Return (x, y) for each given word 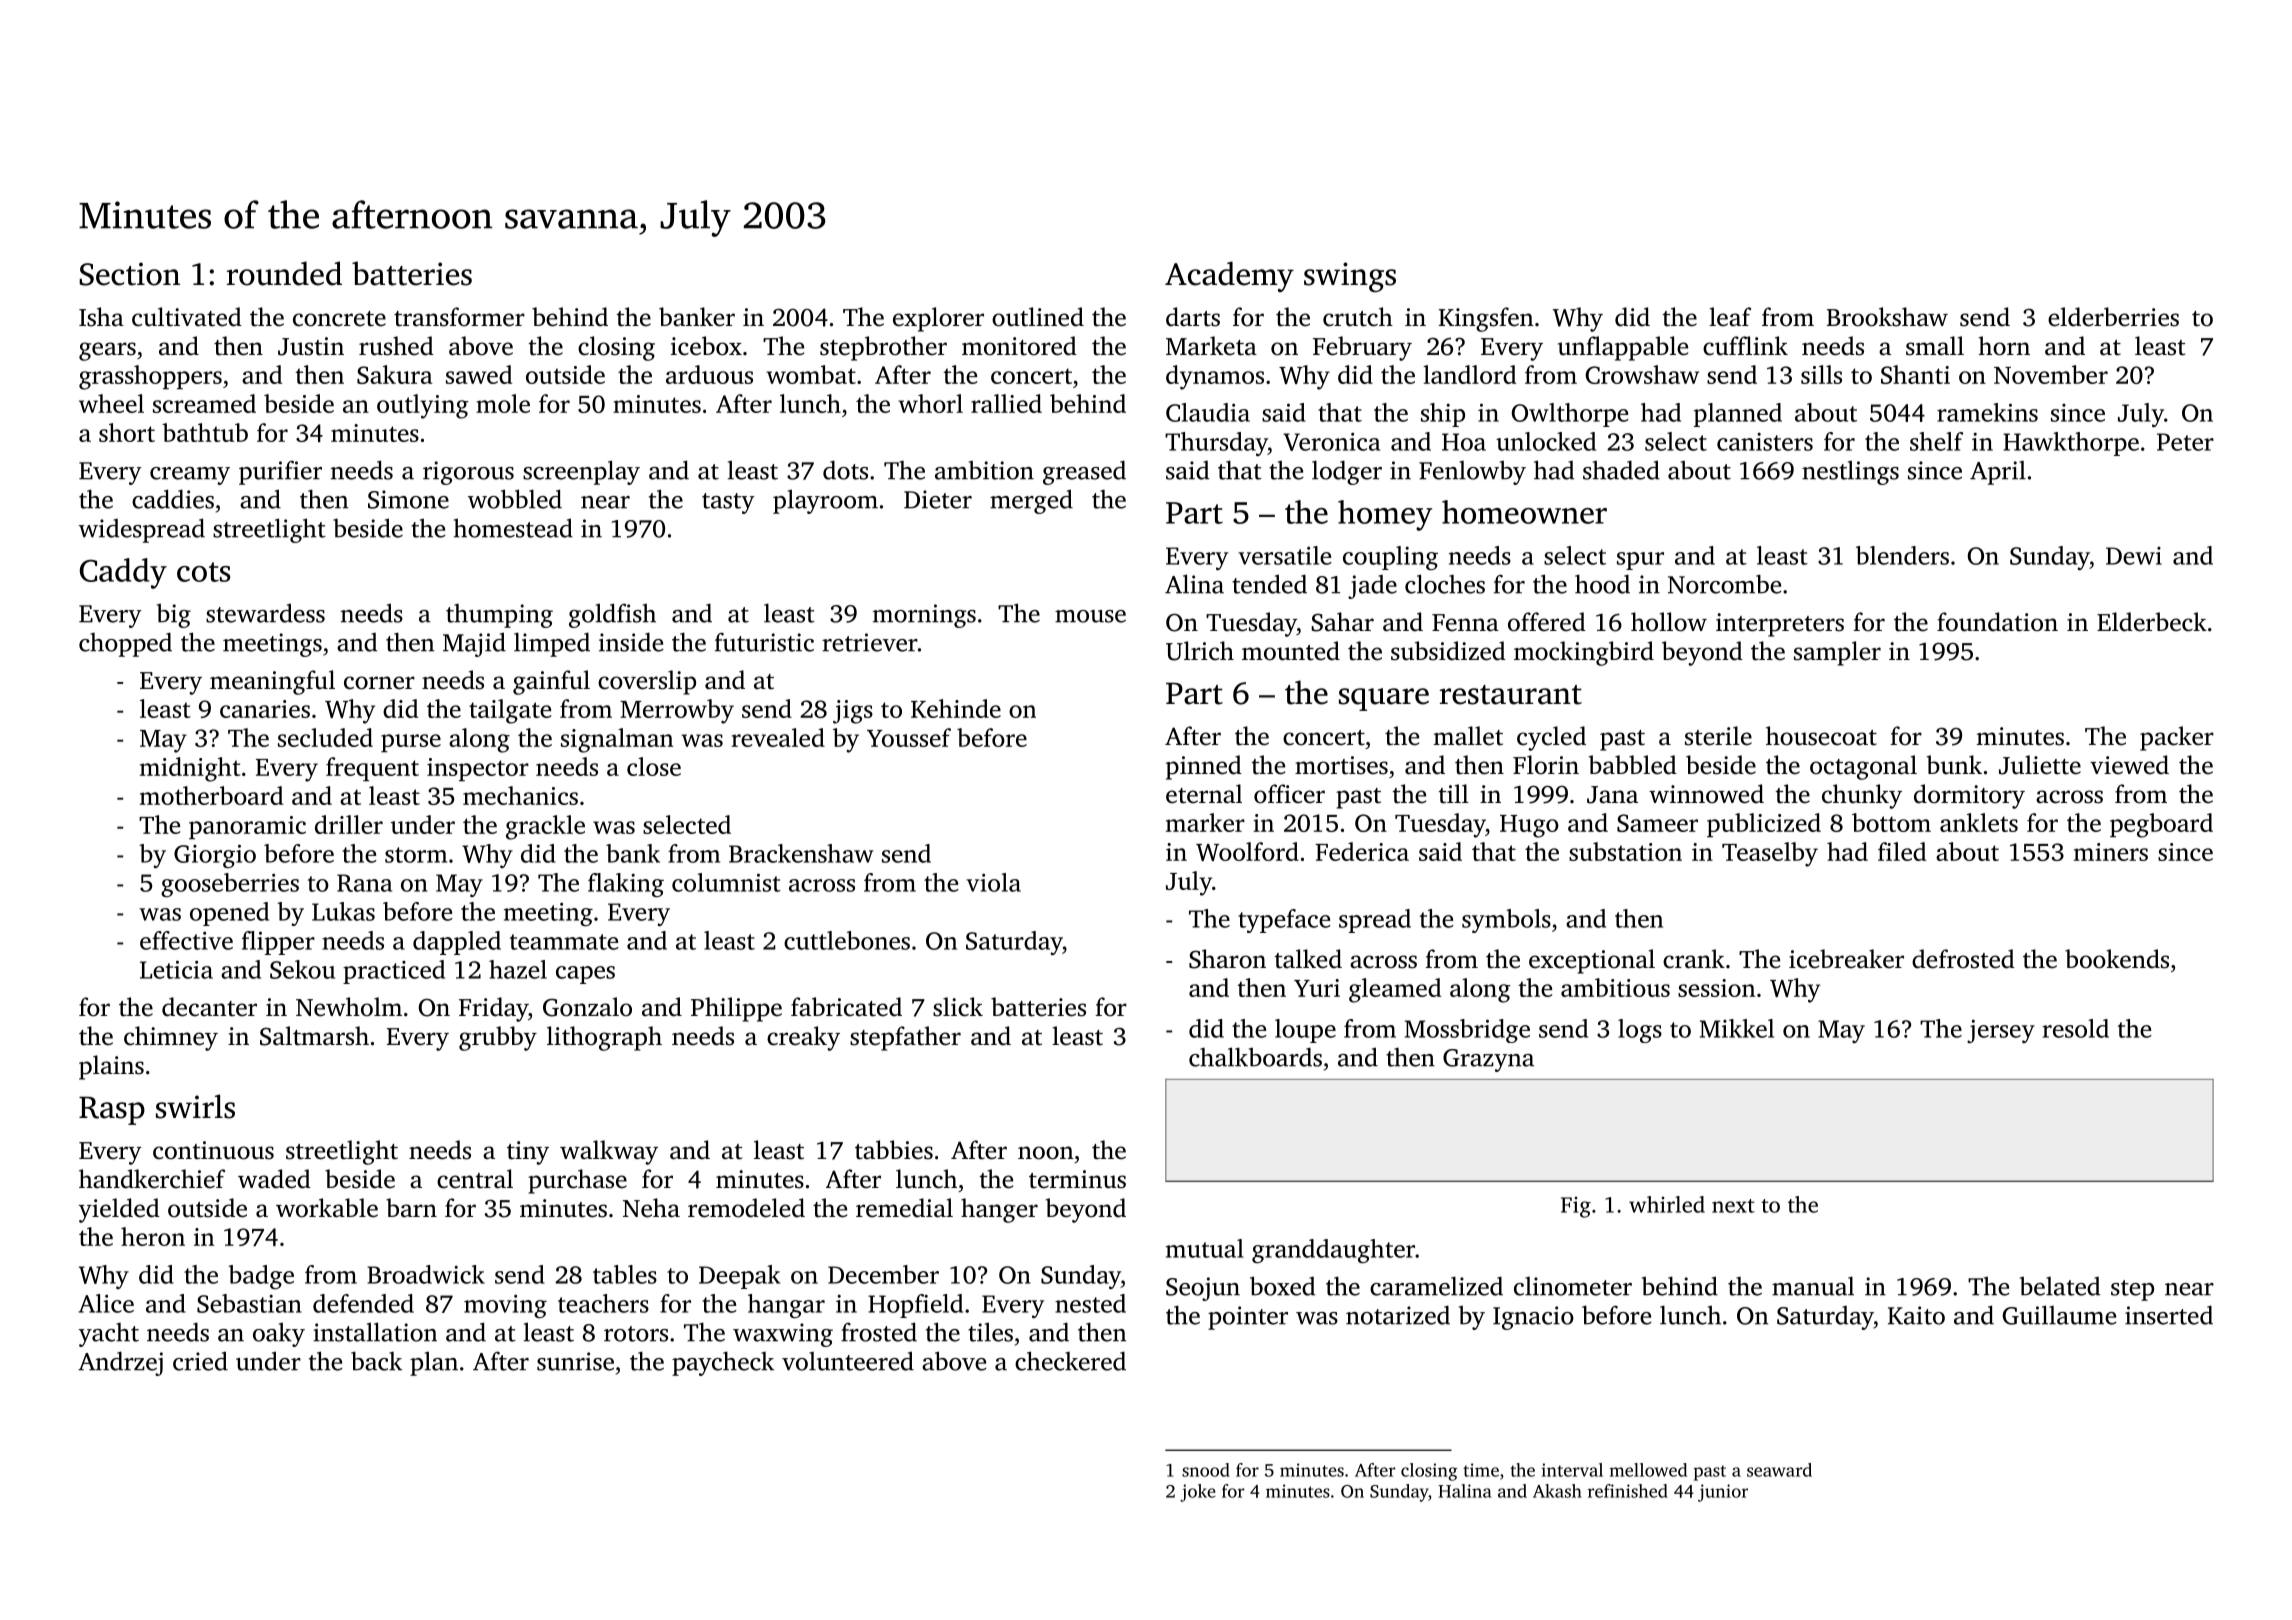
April (1998, 473)
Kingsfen (1486, 319)
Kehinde (956, 708)
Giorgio (215, 856)
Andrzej (120, 1363)
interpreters (1780, 625)
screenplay (581, 472)
